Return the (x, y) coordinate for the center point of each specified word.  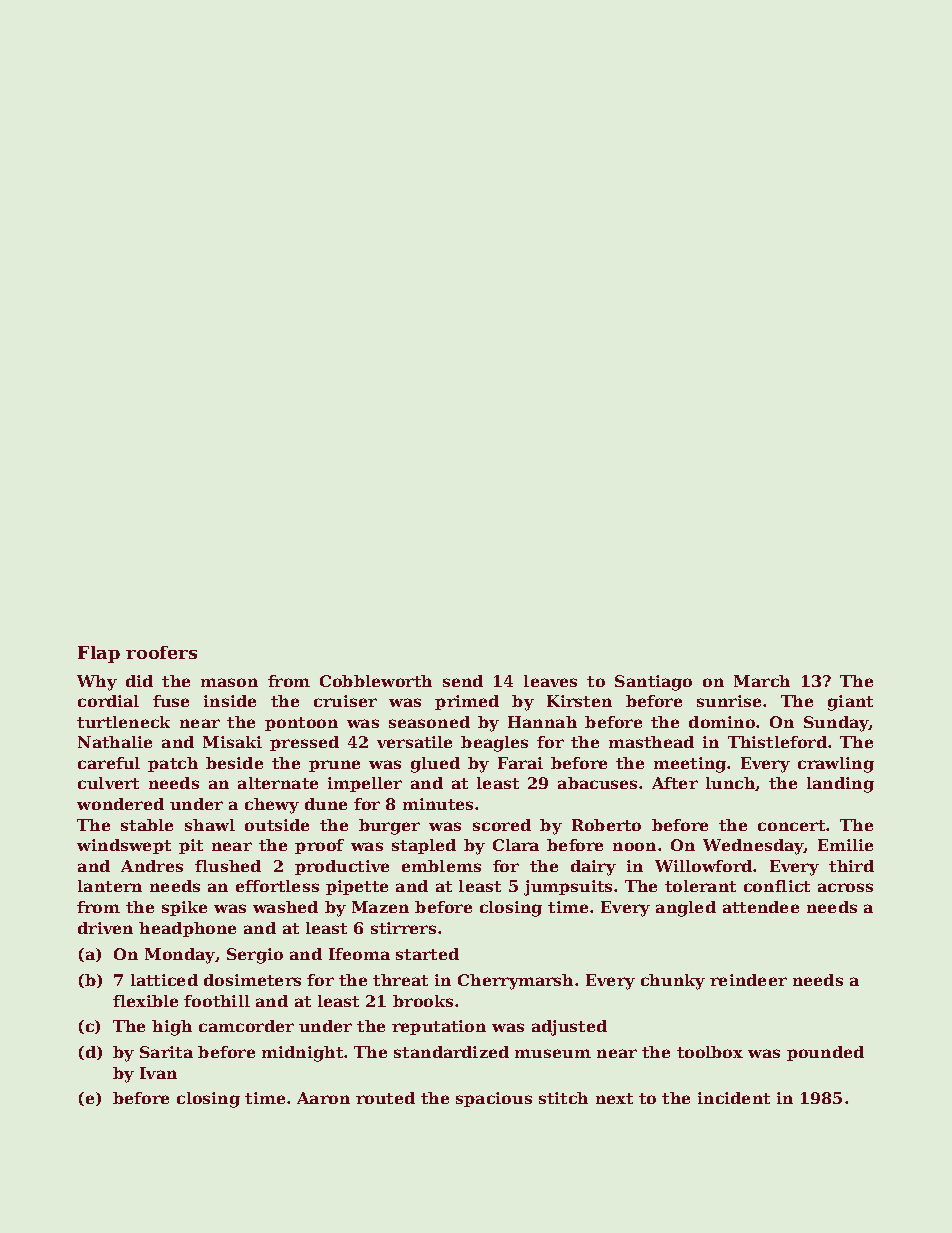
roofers (161, 652)
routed (385, 1098)
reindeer (748, 980)
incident (734, 1098)
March (762, 681)
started (427, 954)
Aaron (323, 1098)
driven (105, 928)
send (463, 681)
